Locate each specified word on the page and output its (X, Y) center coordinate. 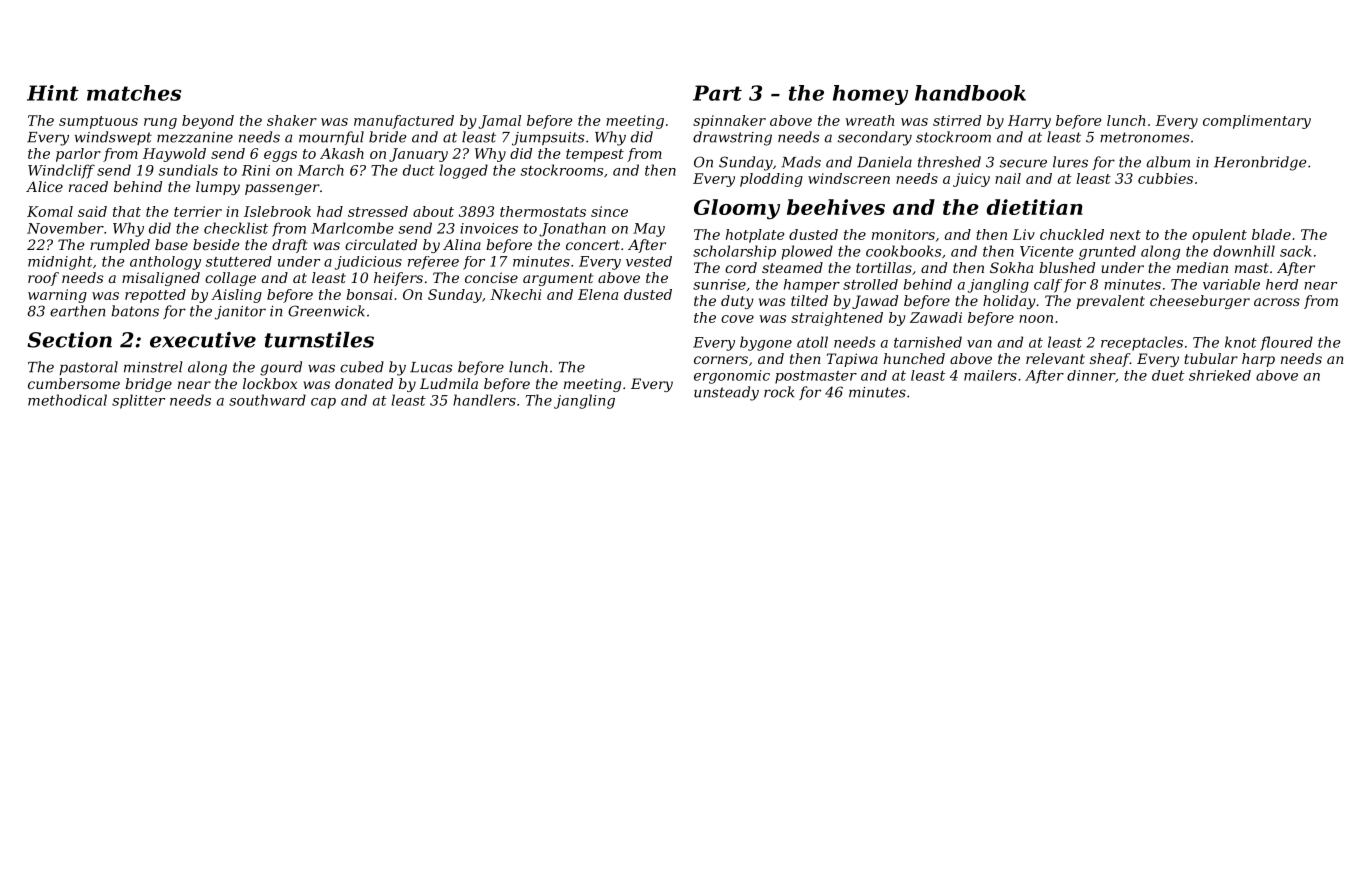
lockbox (270, 383)
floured (1286, 343)
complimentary (1257, 122)
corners (721, 360)
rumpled (120, 246)
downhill (1244, 251)
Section (69, 340)
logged (464, 171)
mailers (990, 375)
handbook (970, 93)
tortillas (884, 267)
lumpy (218, 188)
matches (134, 93)
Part (717, 93)
